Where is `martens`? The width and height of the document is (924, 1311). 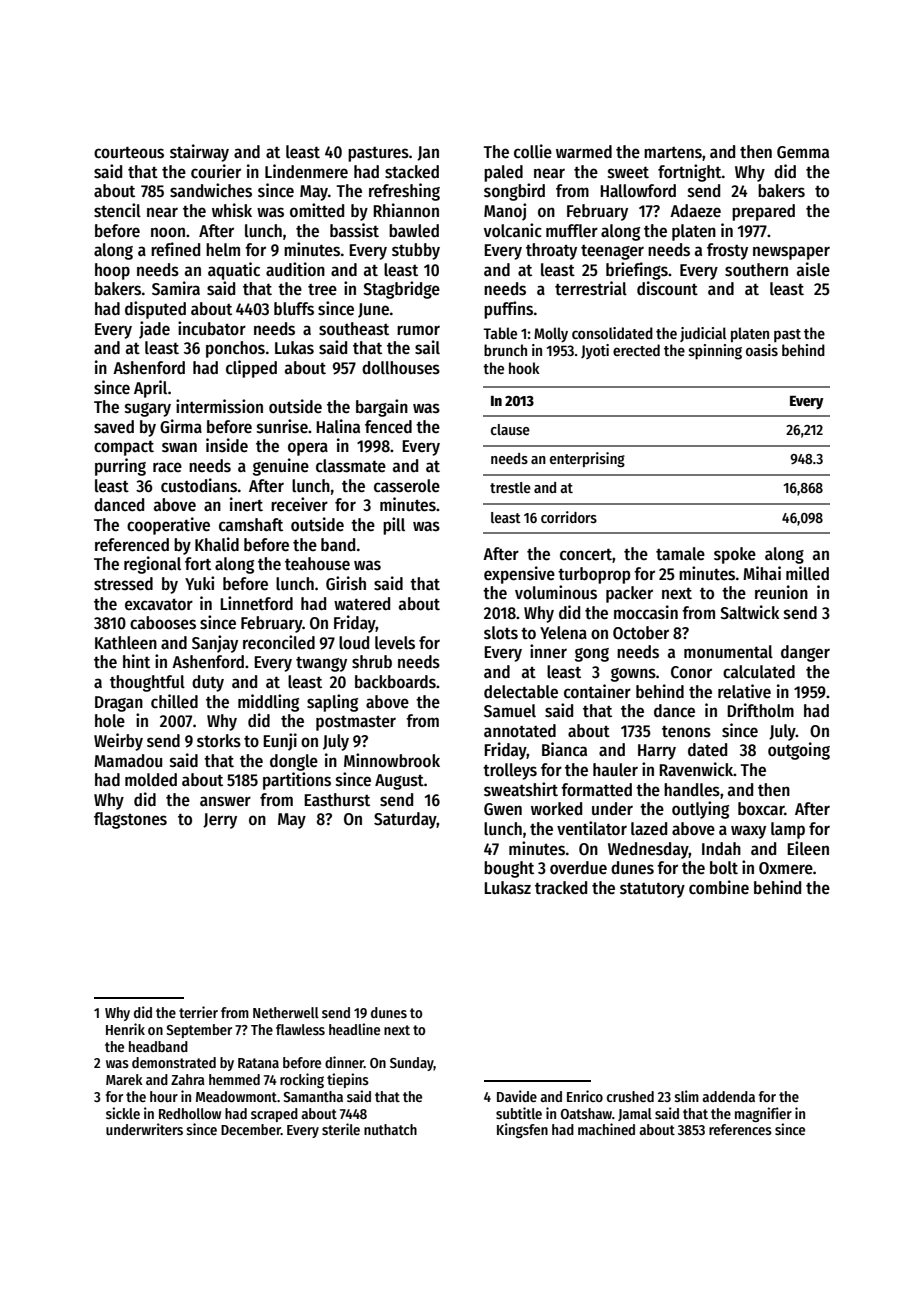
martens is located at coordinates (673, 153).
